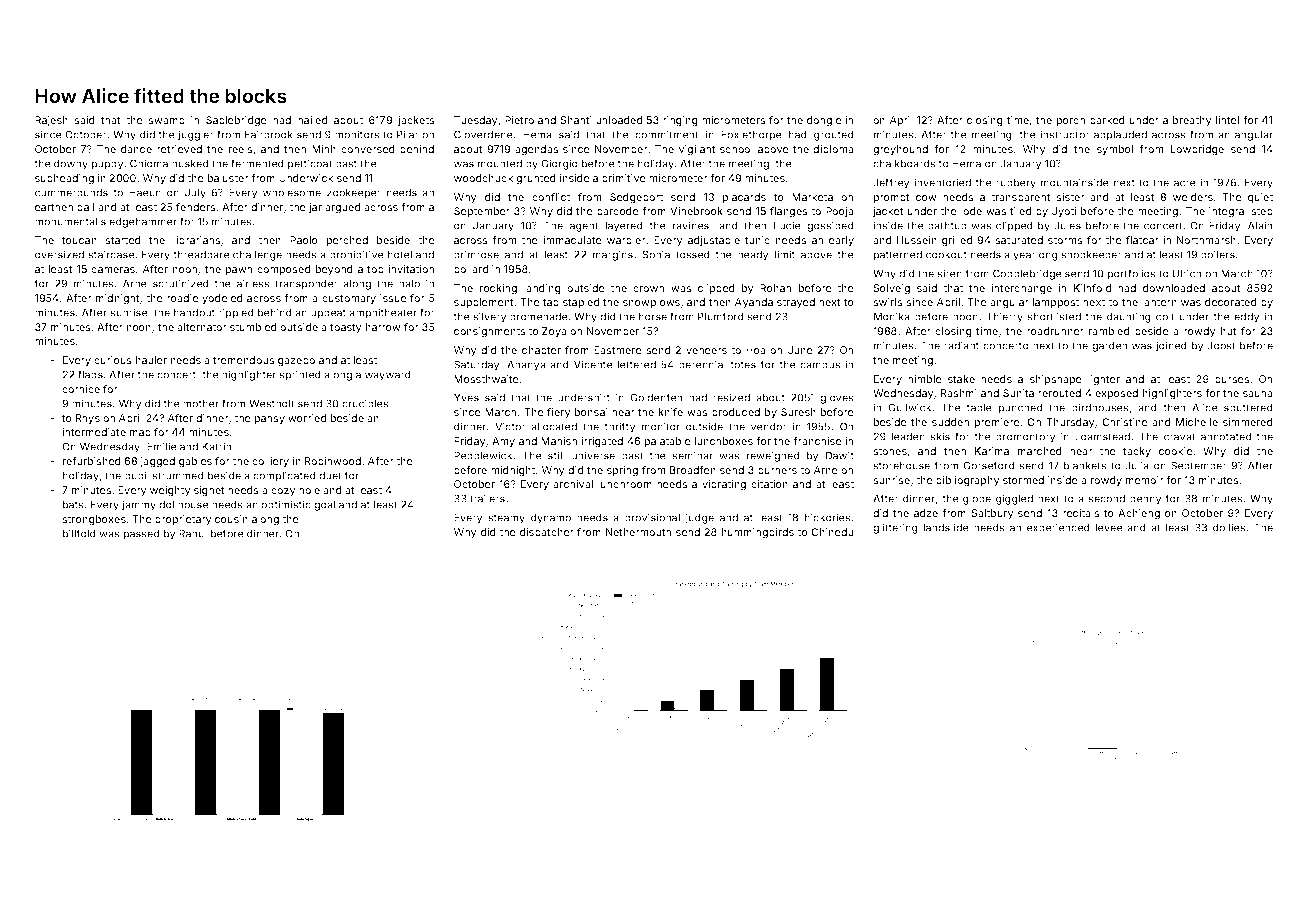  Describe the element at coordinates (926, 198) in the screenshot. I see `cow` at that location.
